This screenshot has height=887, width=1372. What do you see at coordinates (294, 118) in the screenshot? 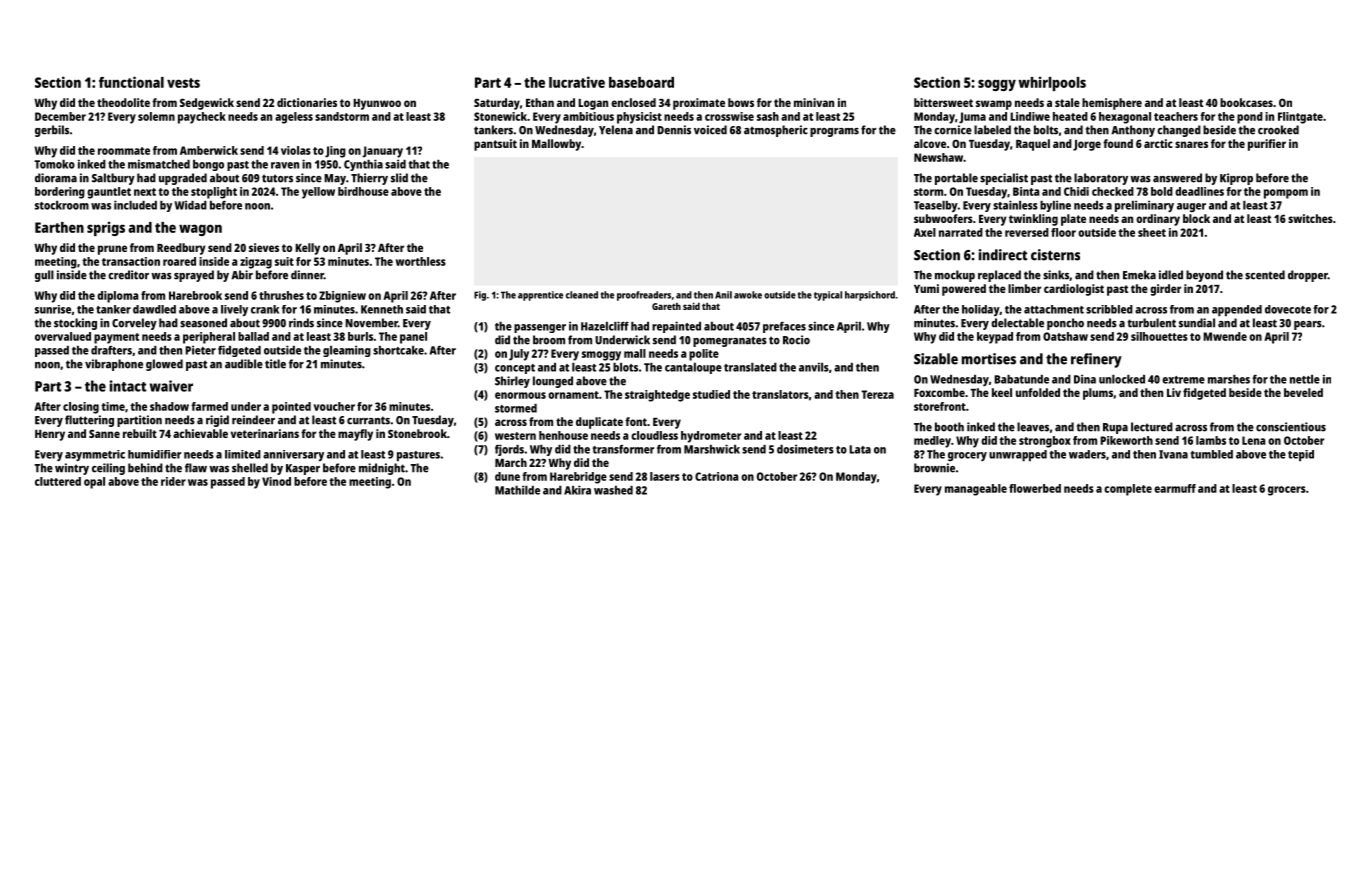
I see `ageless` at bounding box center [294, 118].
